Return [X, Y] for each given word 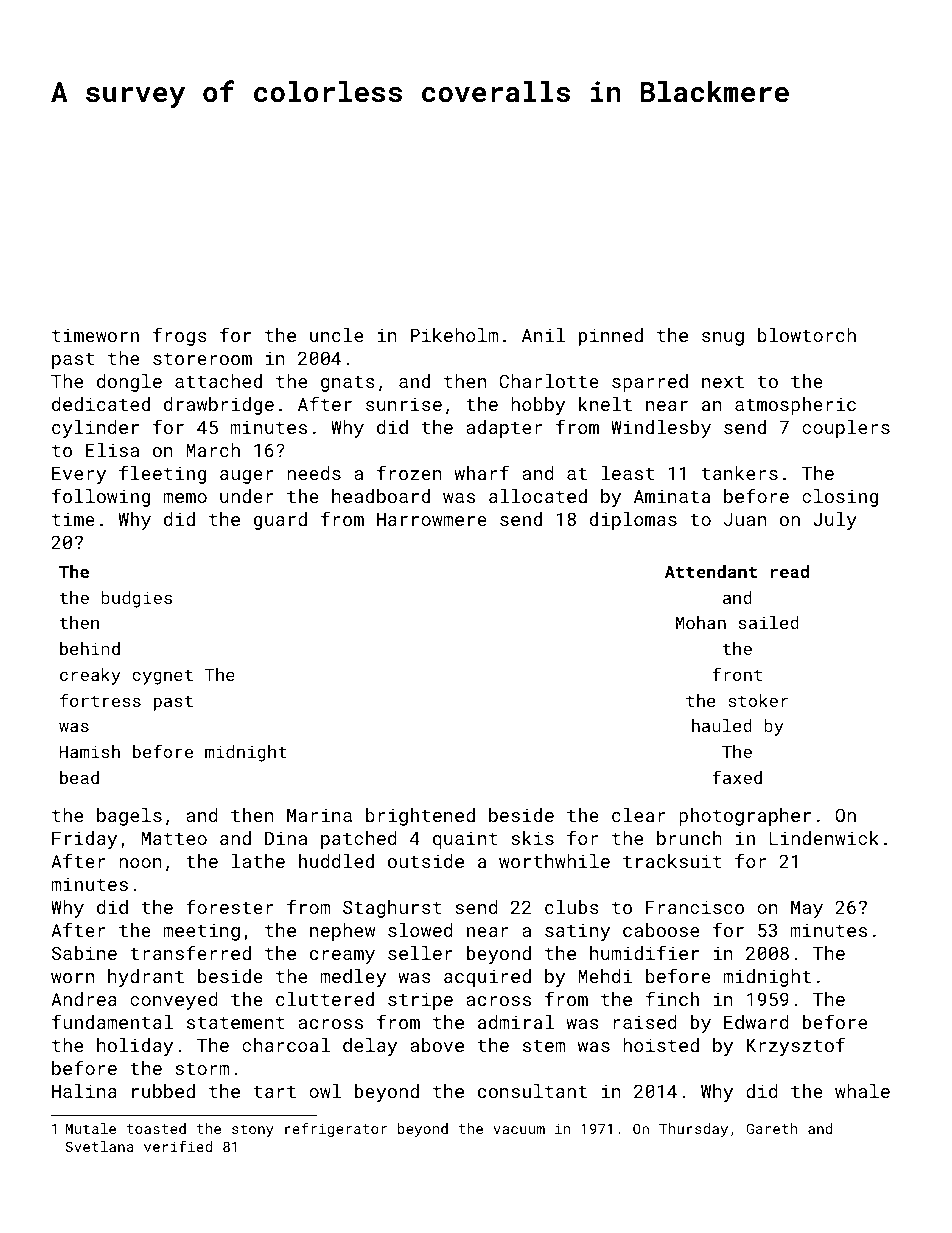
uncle [336, 335]
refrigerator [336, 1130]
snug [723, 339]
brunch [689, 838]
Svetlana [99, 1146]
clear [639, 815]
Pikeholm [454, 335]
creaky [90, 676]
